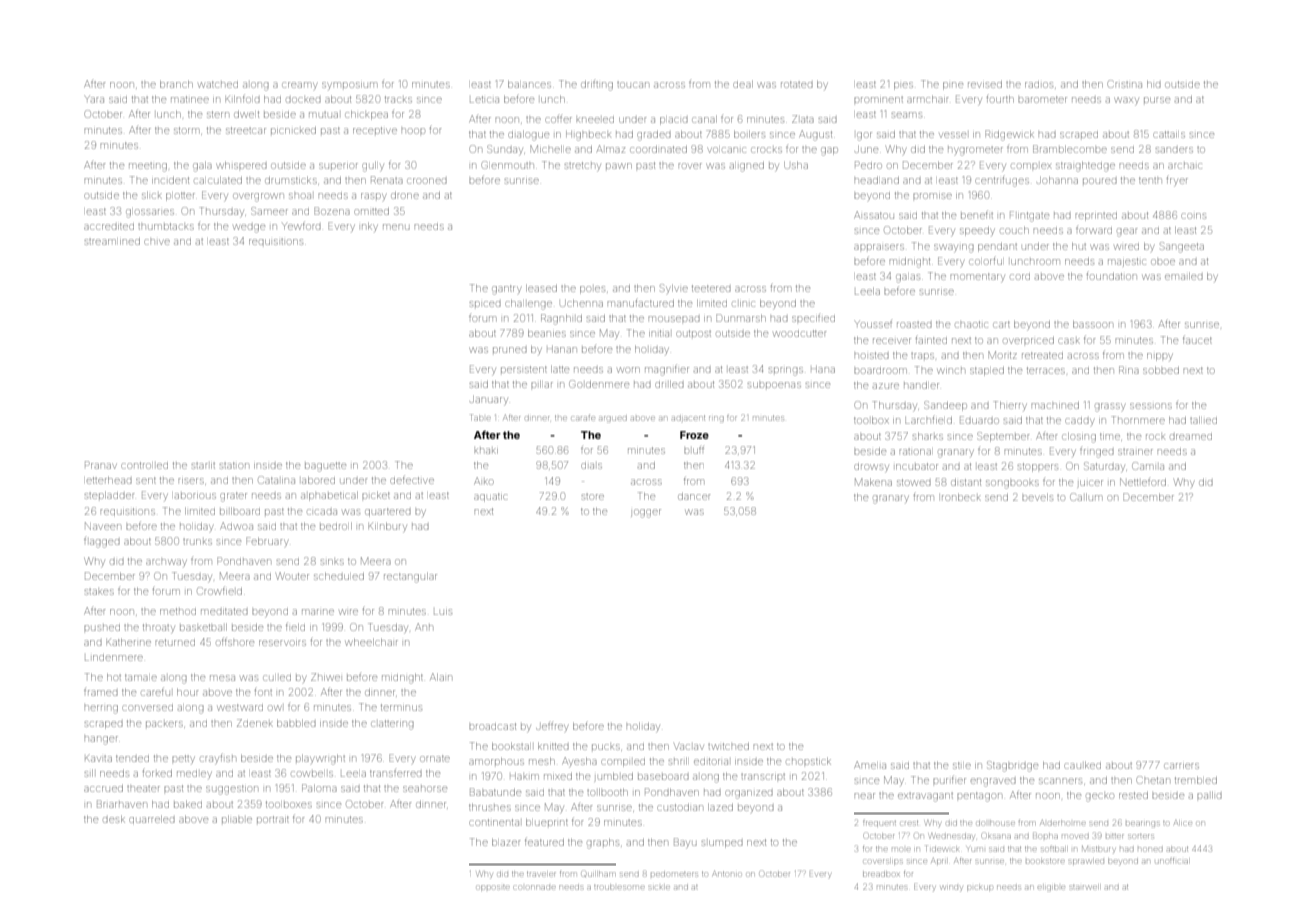 This image has height=924, width=1308. What do you see at coordinates (1163, 262) in the image?
I see `oboe` at bounding box center [1163, 262].
